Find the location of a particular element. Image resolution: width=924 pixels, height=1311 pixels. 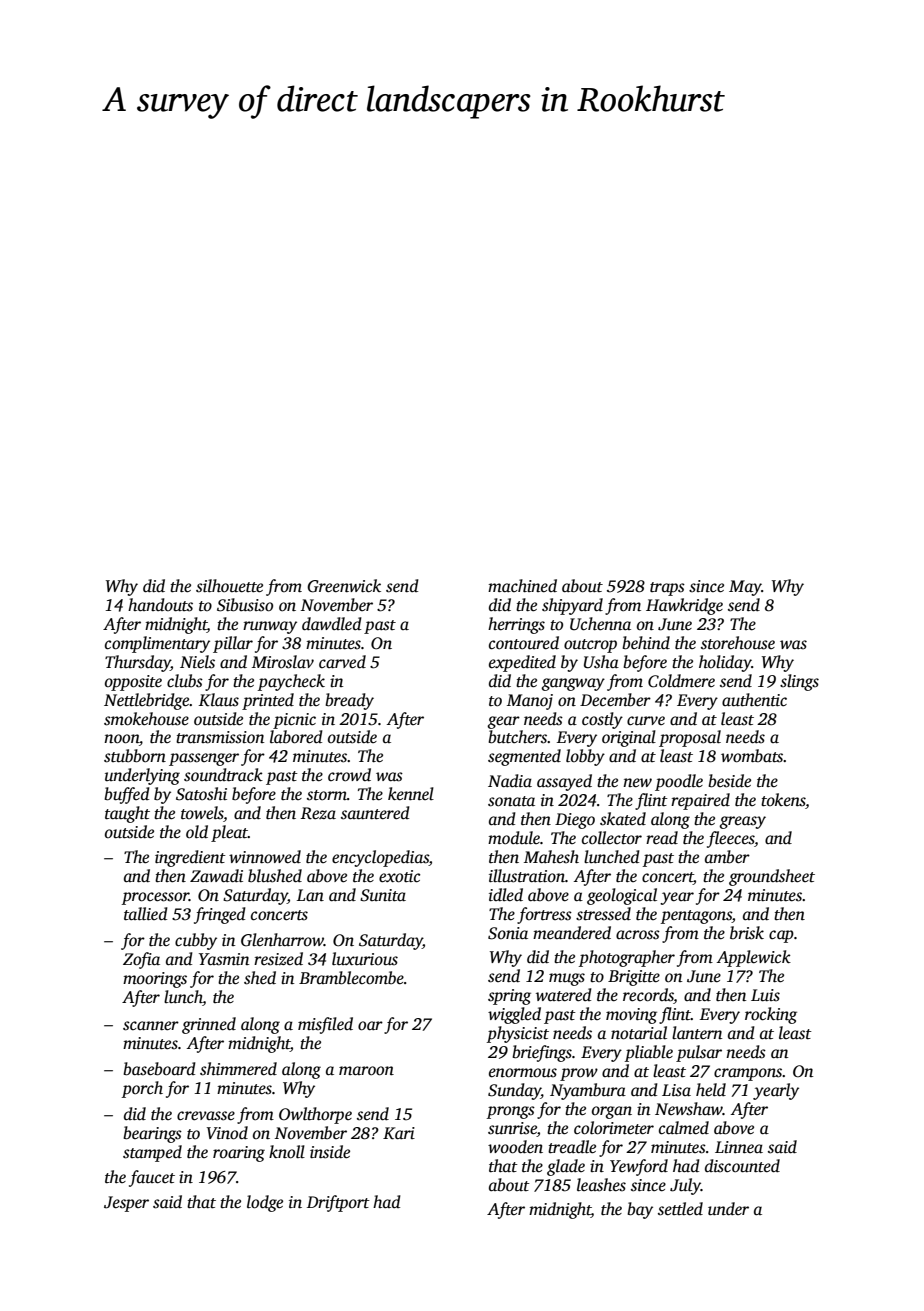

handouts is located at coordinates (160, 605).
